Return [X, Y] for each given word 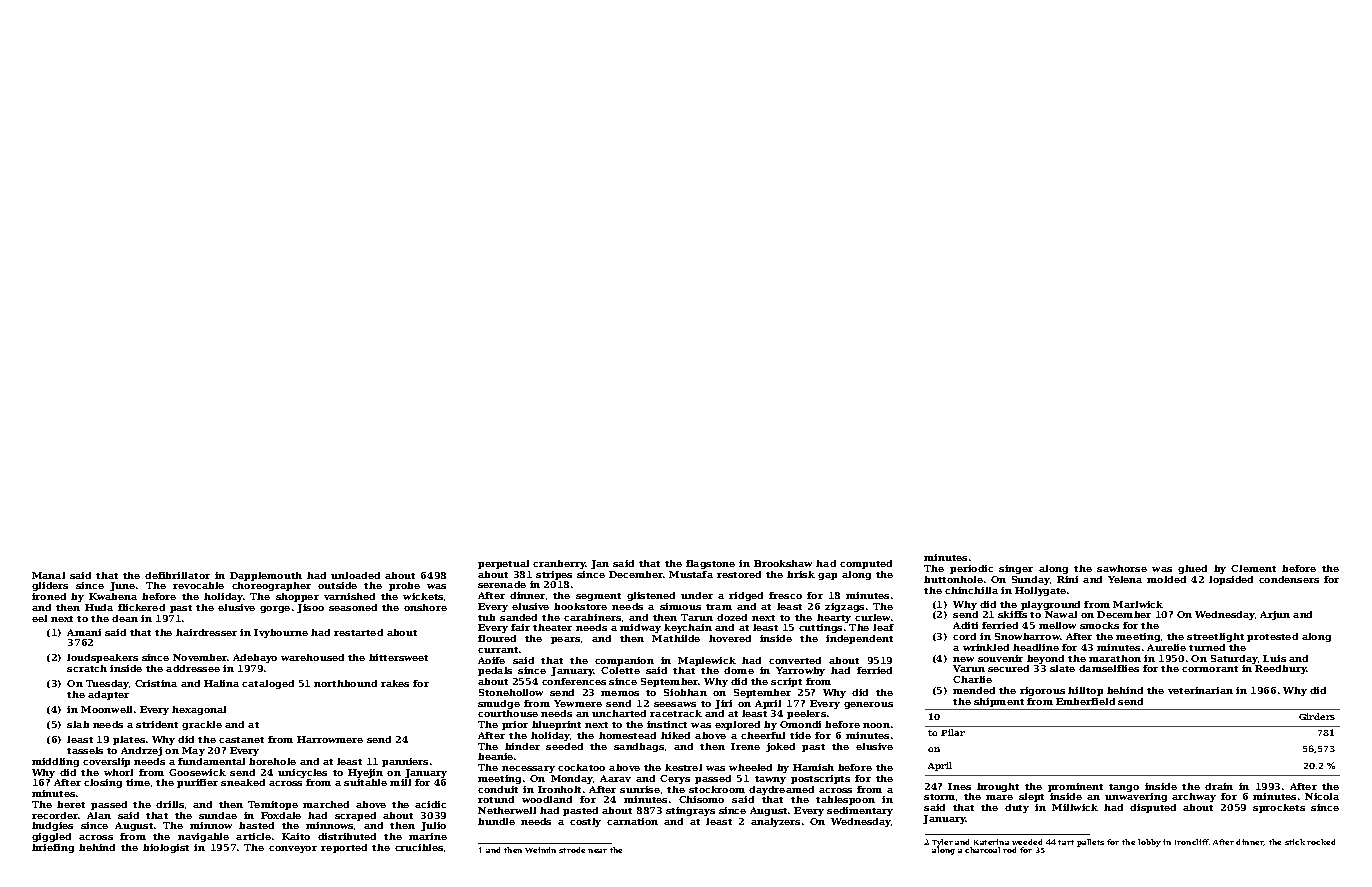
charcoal [982, 850]
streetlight [1215, 637]
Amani [84, 632]
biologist [166, 848]
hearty [834, 618]
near [597, 851]
